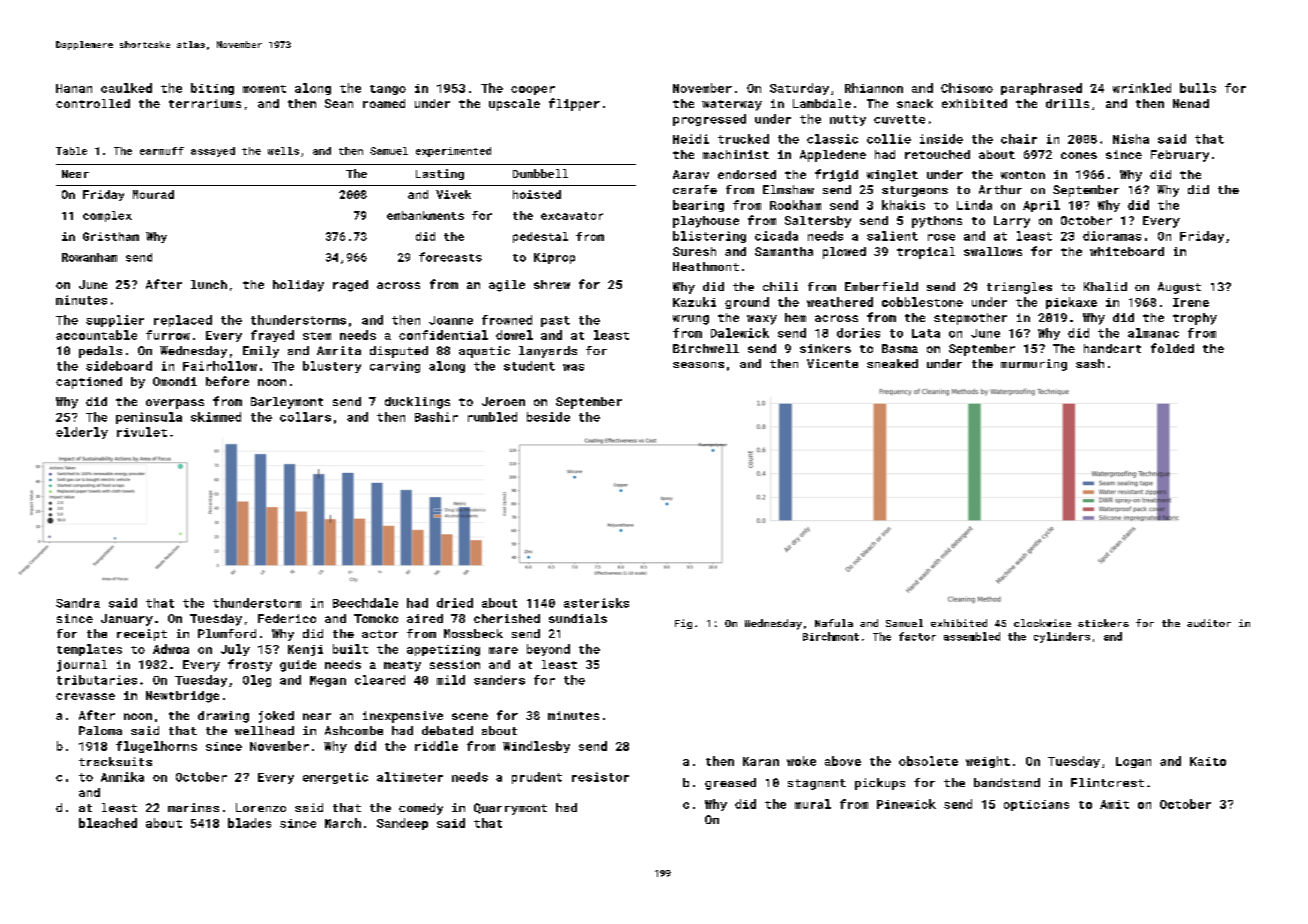 Image resolution: width=1308 pixels, height=924 pixels. I want to click on Mourad, so click(153, 194).
